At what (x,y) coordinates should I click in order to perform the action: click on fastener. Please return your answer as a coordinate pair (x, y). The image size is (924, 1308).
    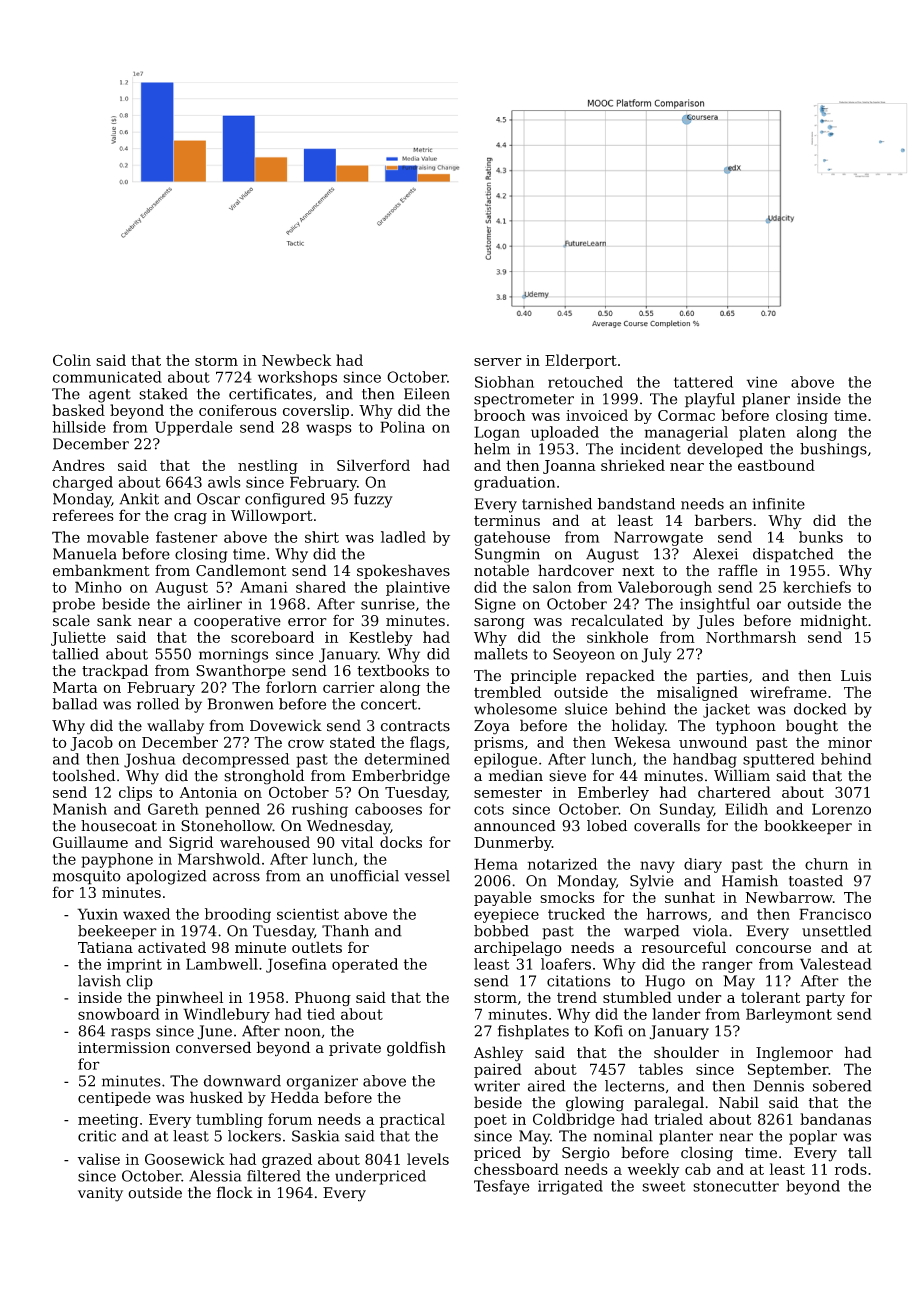
    Looking at the image, I should click on (187, 537).
